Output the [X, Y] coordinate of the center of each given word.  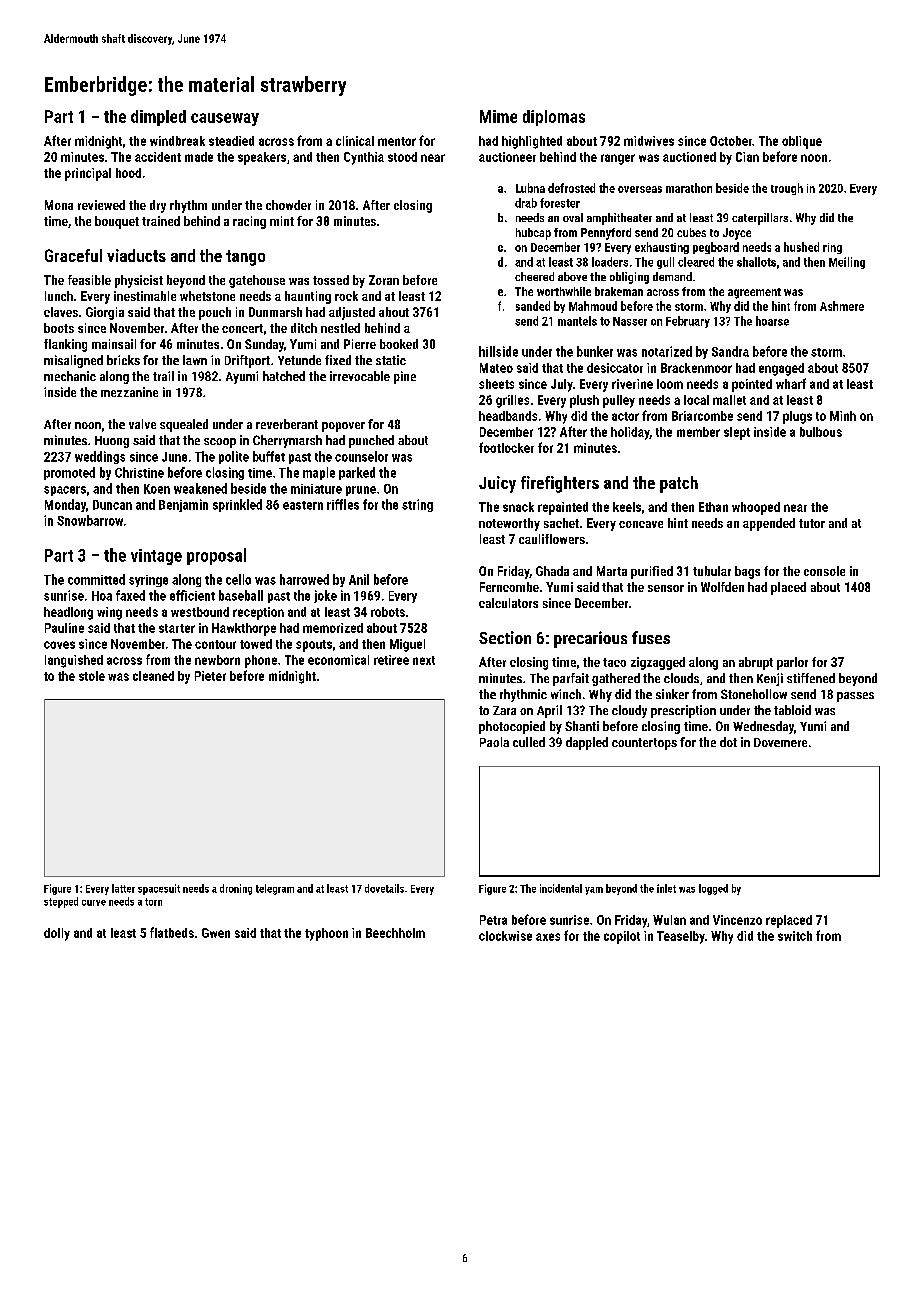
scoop [220, 443]
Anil [359, 579]
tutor [812, 523]
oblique [802, 142]
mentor [397, 141]
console [824, 571]
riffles [343, 504]
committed [96, 579]
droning [236, 889]
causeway [225, 119]
